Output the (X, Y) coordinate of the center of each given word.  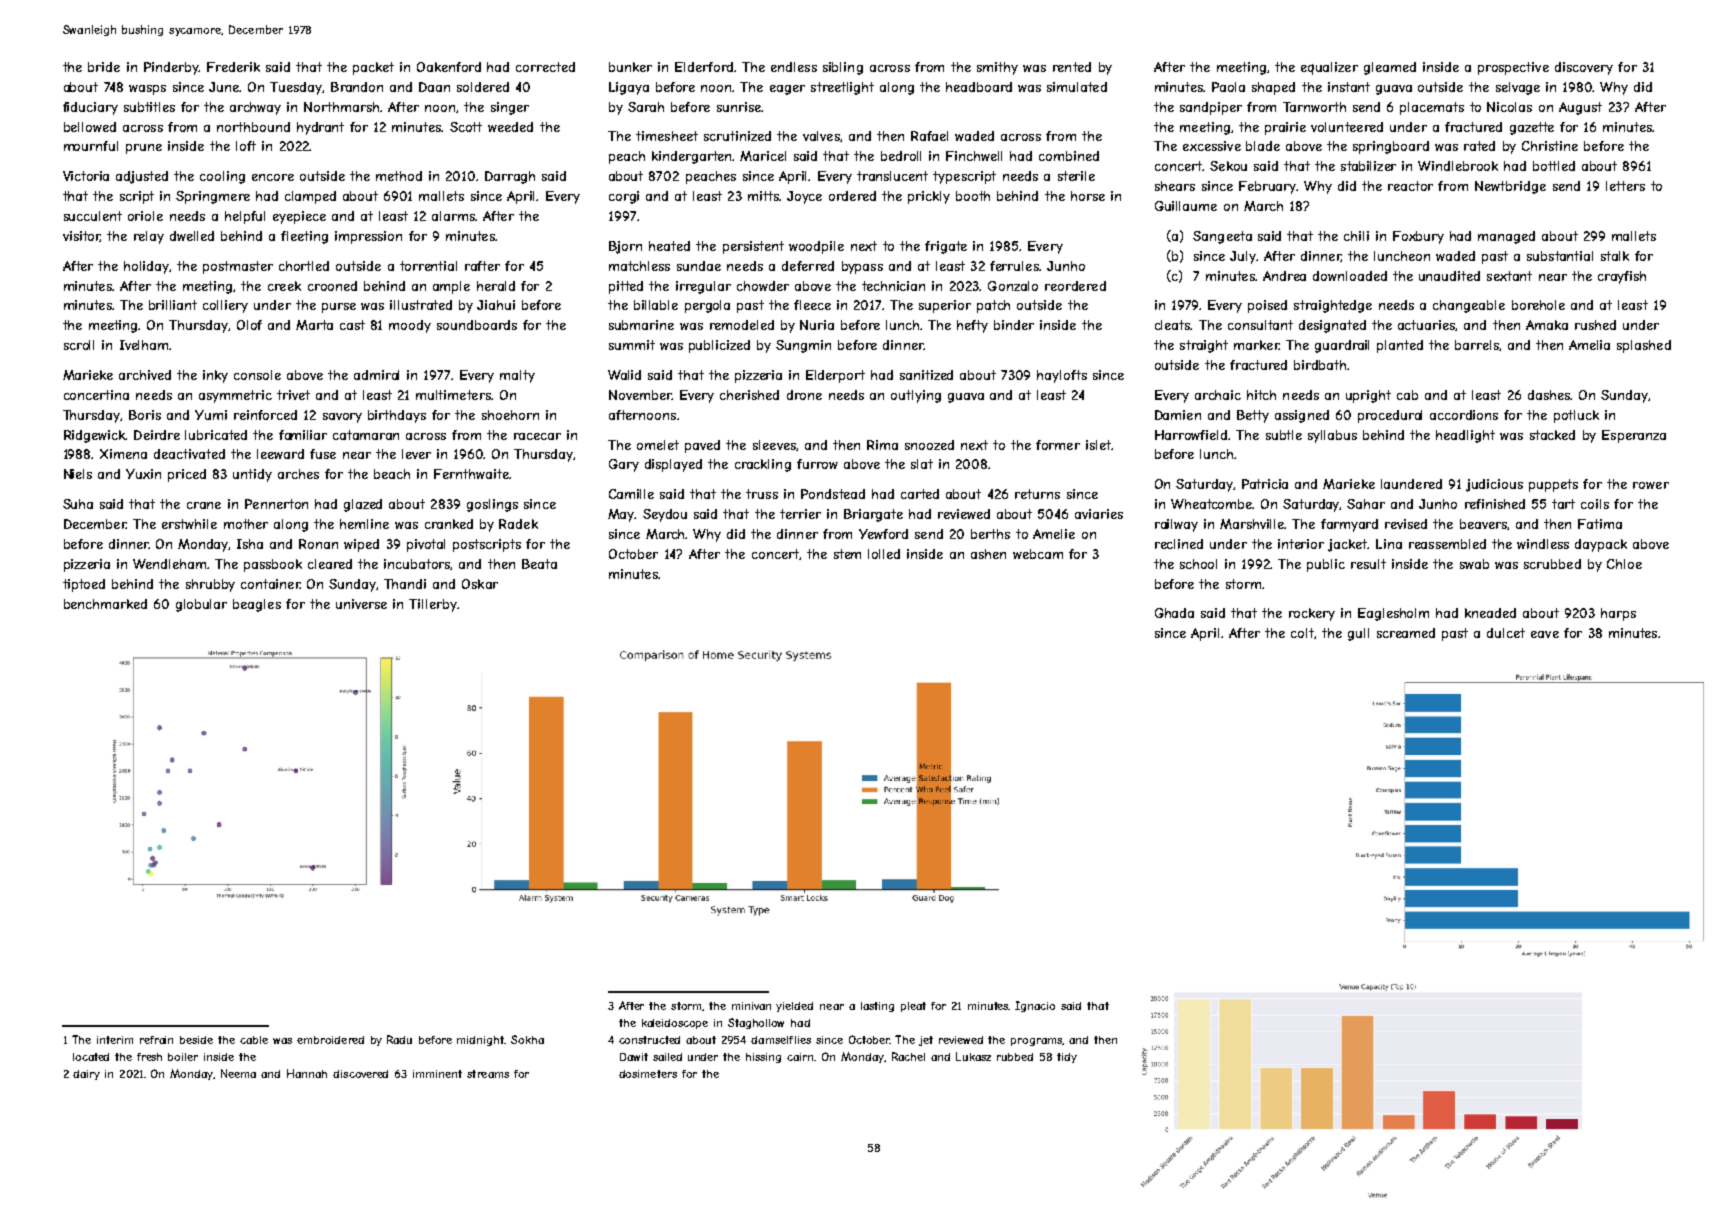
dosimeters (648, 1074)
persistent (753, 247)
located (91, 1057)
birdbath (1320, 365)
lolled (884, 554)
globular (201, 605)
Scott (466, 127)
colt (1302, 633)
